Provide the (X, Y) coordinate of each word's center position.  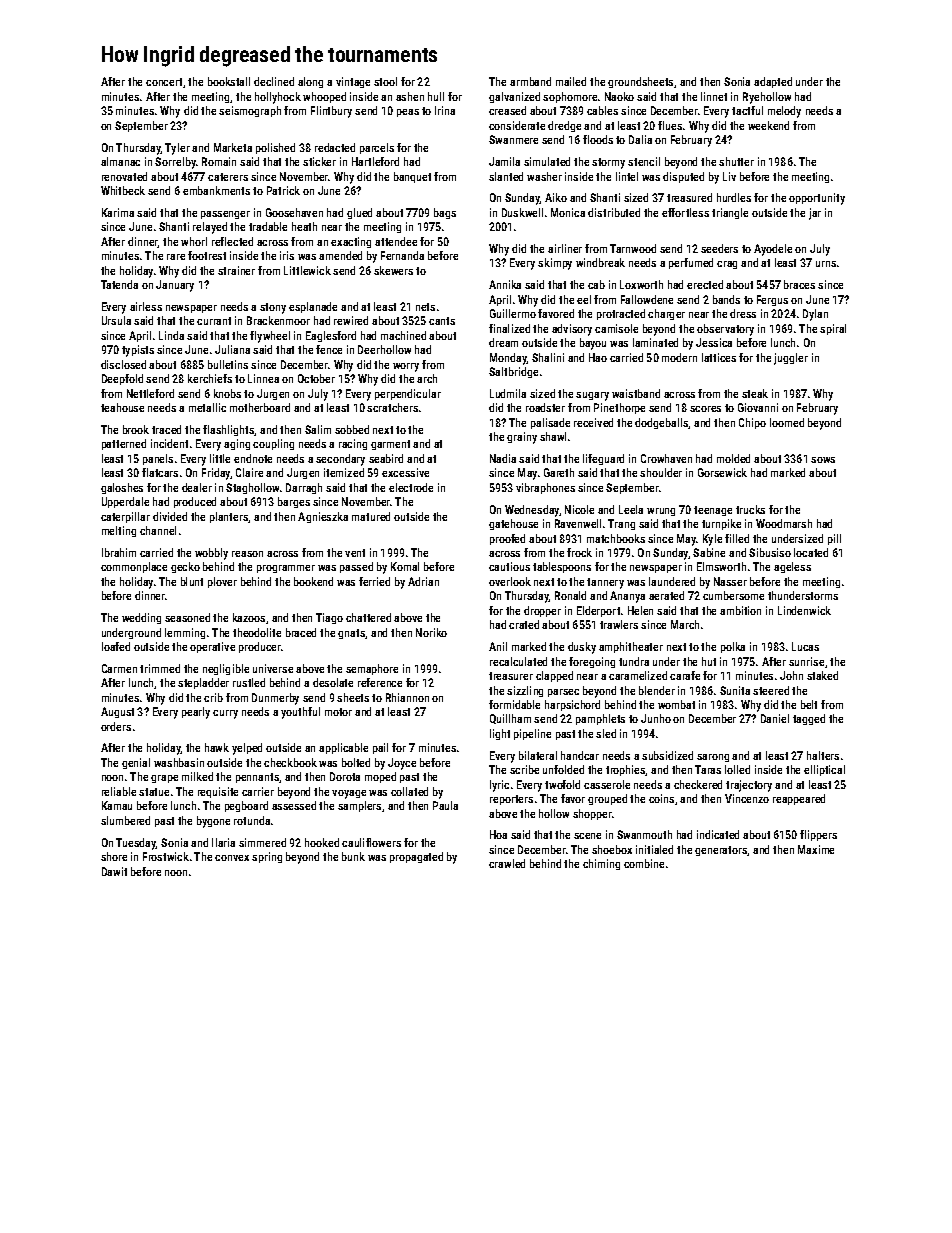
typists (138, 351)
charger (666, 314)
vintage (353, 82)
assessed (294, 805)
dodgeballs (662, 423)
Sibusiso (770, 552)
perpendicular (408, 394)
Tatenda (119, 284)
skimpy (555, 264)
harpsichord (572, 705)
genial (136, 763)
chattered (368, 617)
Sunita (735, 690)
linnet (714, 96)
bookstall (229, 81)
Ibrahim (119, 552)
